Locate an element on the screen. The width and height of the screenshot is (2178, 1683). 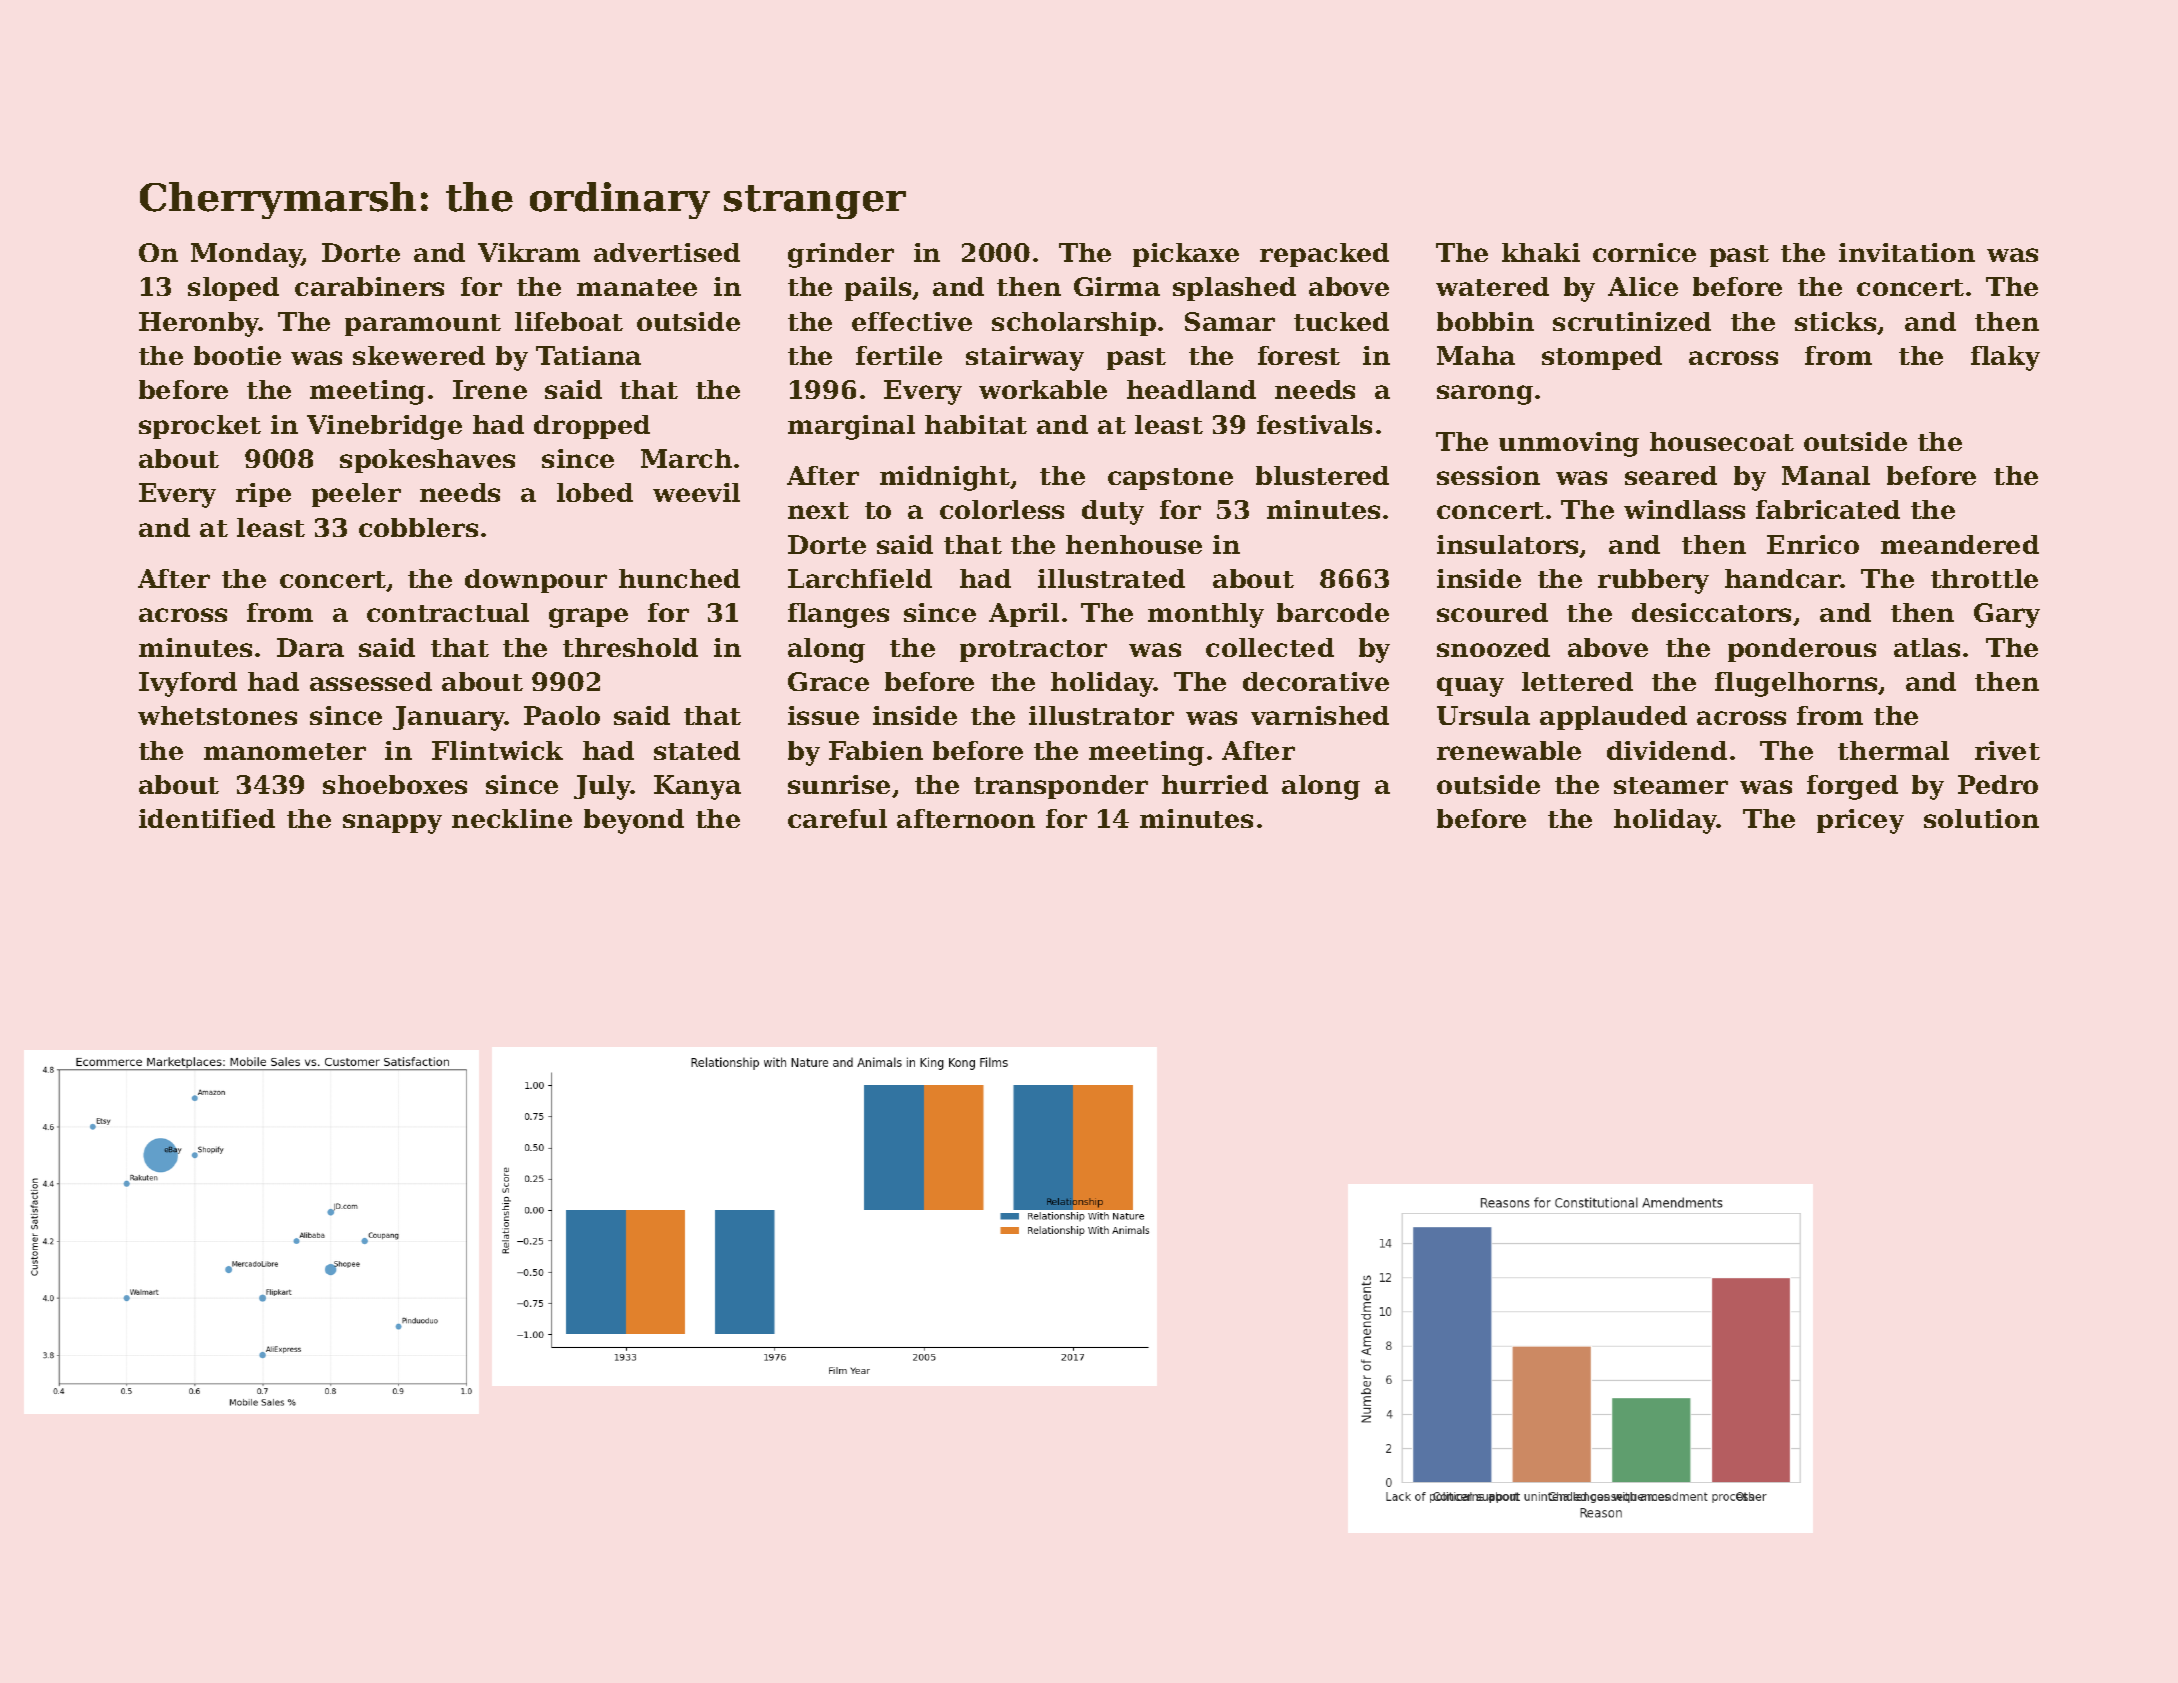
habitat is located at coordinates (976, 424).
